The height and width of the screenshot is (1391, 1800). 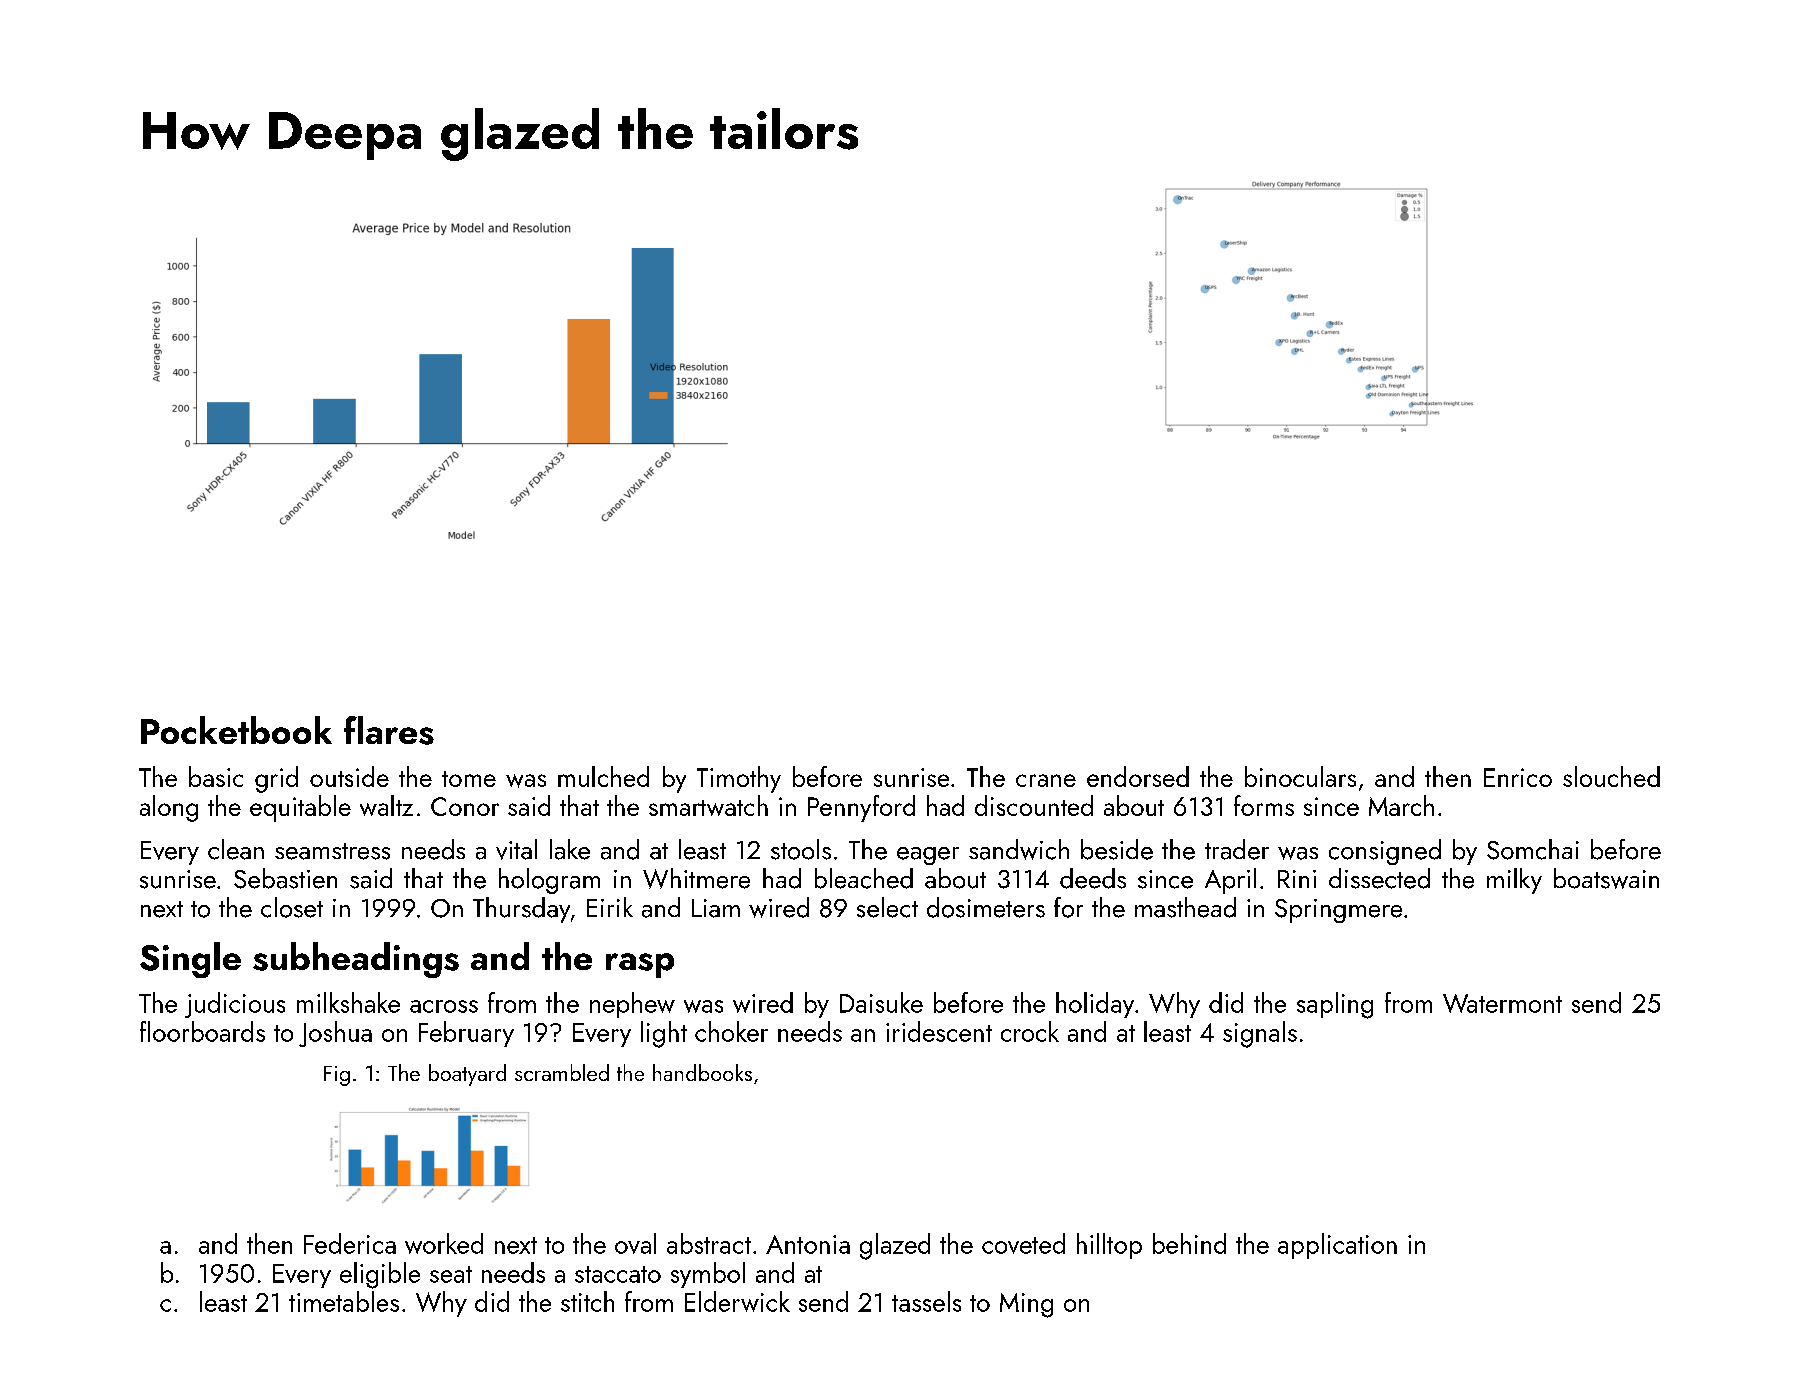 I want to click on Pocketbook, so click(x=236, y=730).
